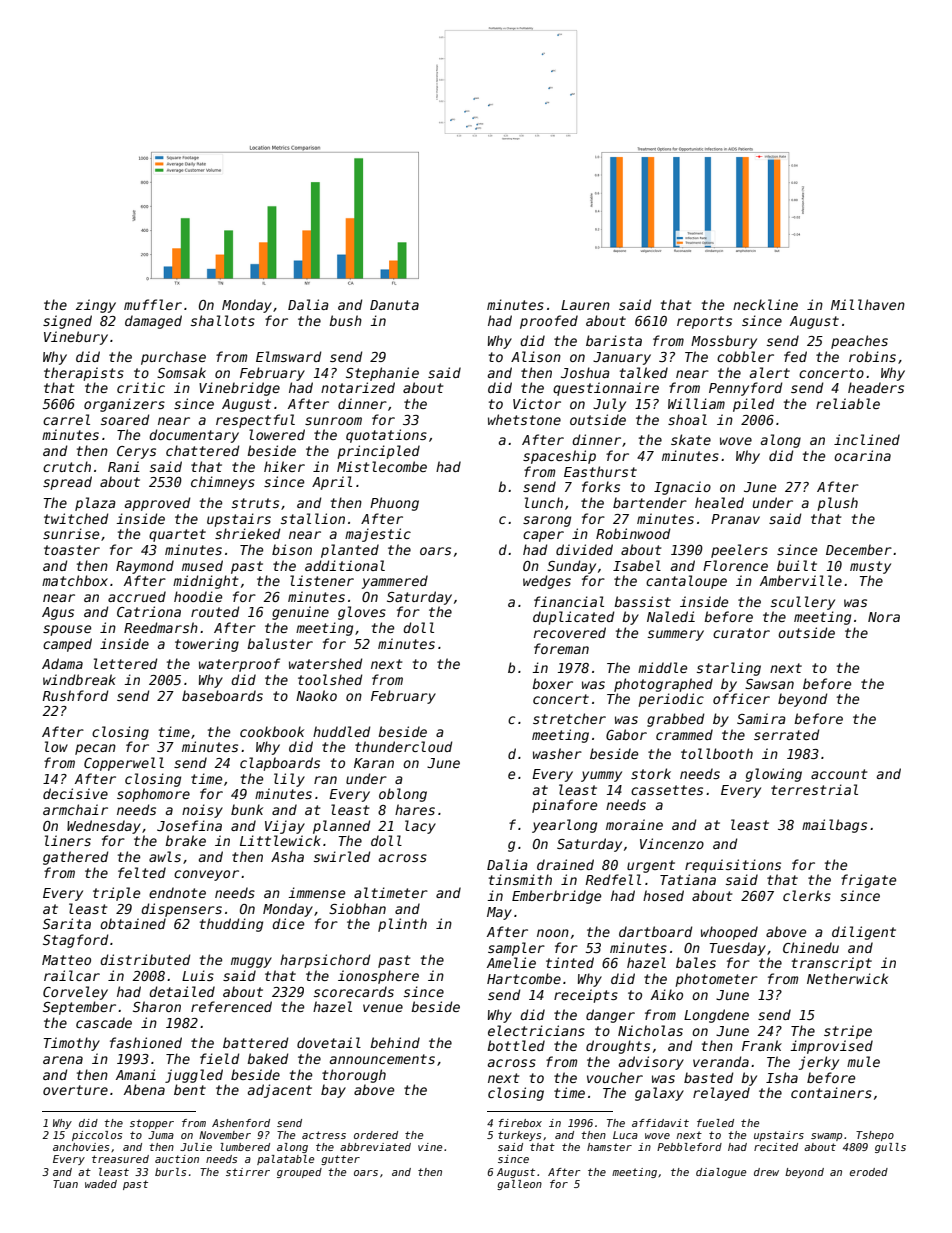 Image resolution: width=952 pixels, height=1233 pixels. I want to click on clerks, so click(807, 895).
